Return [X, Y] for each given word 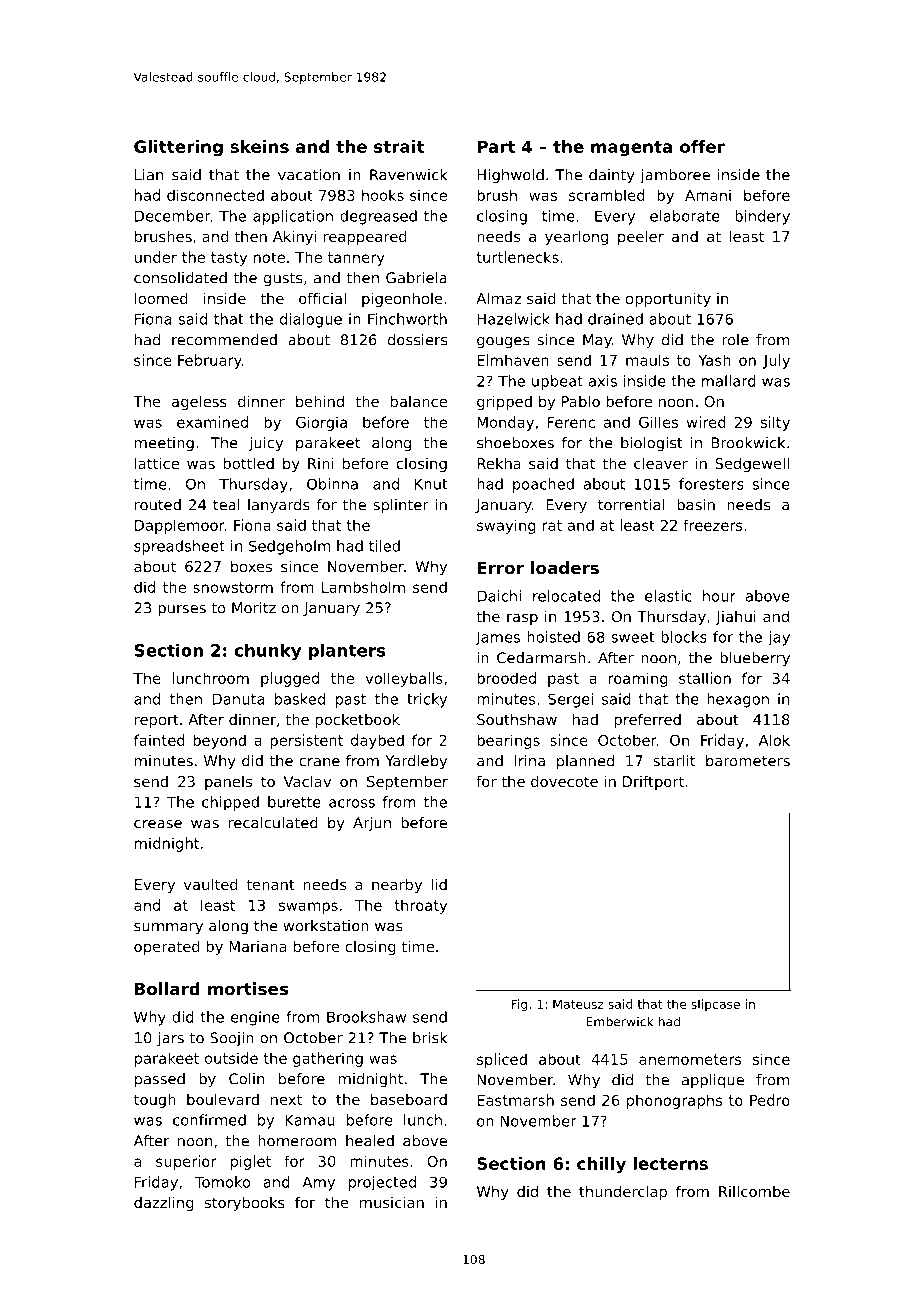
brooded [506, 678]
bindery [762, 217]
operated [167, 947]
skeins [259, 146]
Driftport [653, 782]
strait [399, 146]
